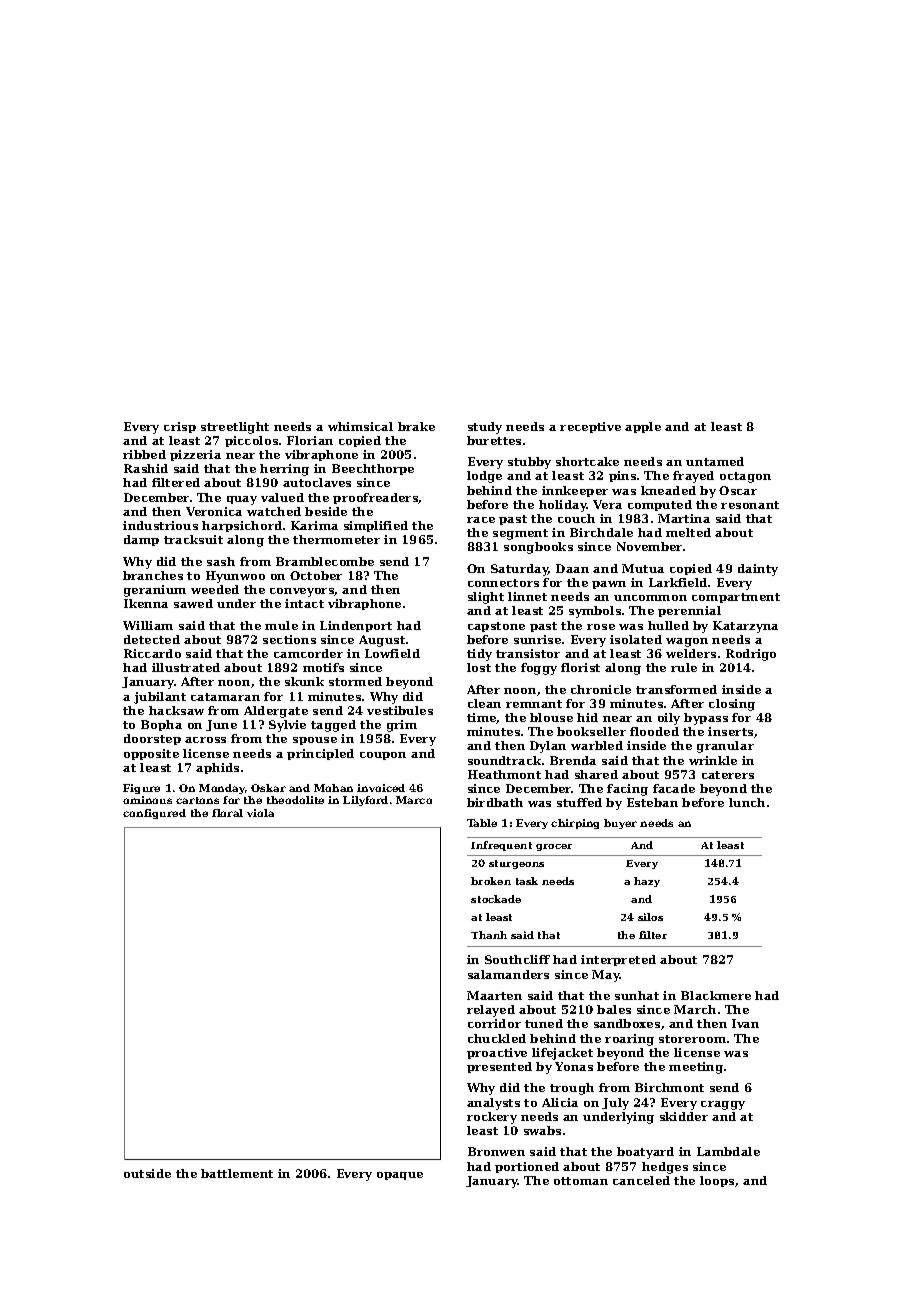 This document has height=1316, width=908. What do you see at coordinates (745, 1023) in the document?
I see `Ivan` at bounding box center [745, 1023].
